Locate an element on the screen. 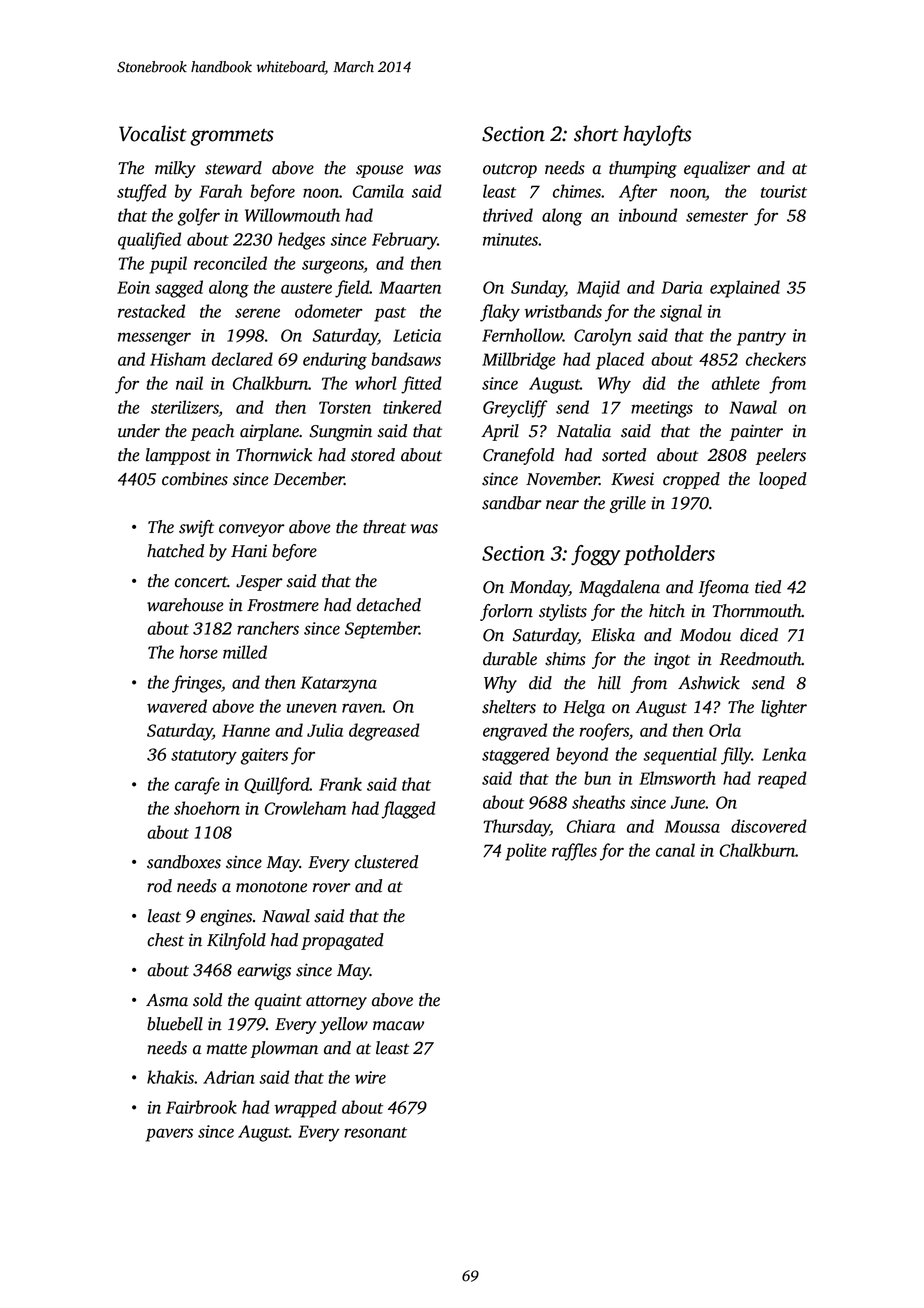 The height and width of the screenshot is (1308, 924). tourist is located at coordinates (784, 191).
